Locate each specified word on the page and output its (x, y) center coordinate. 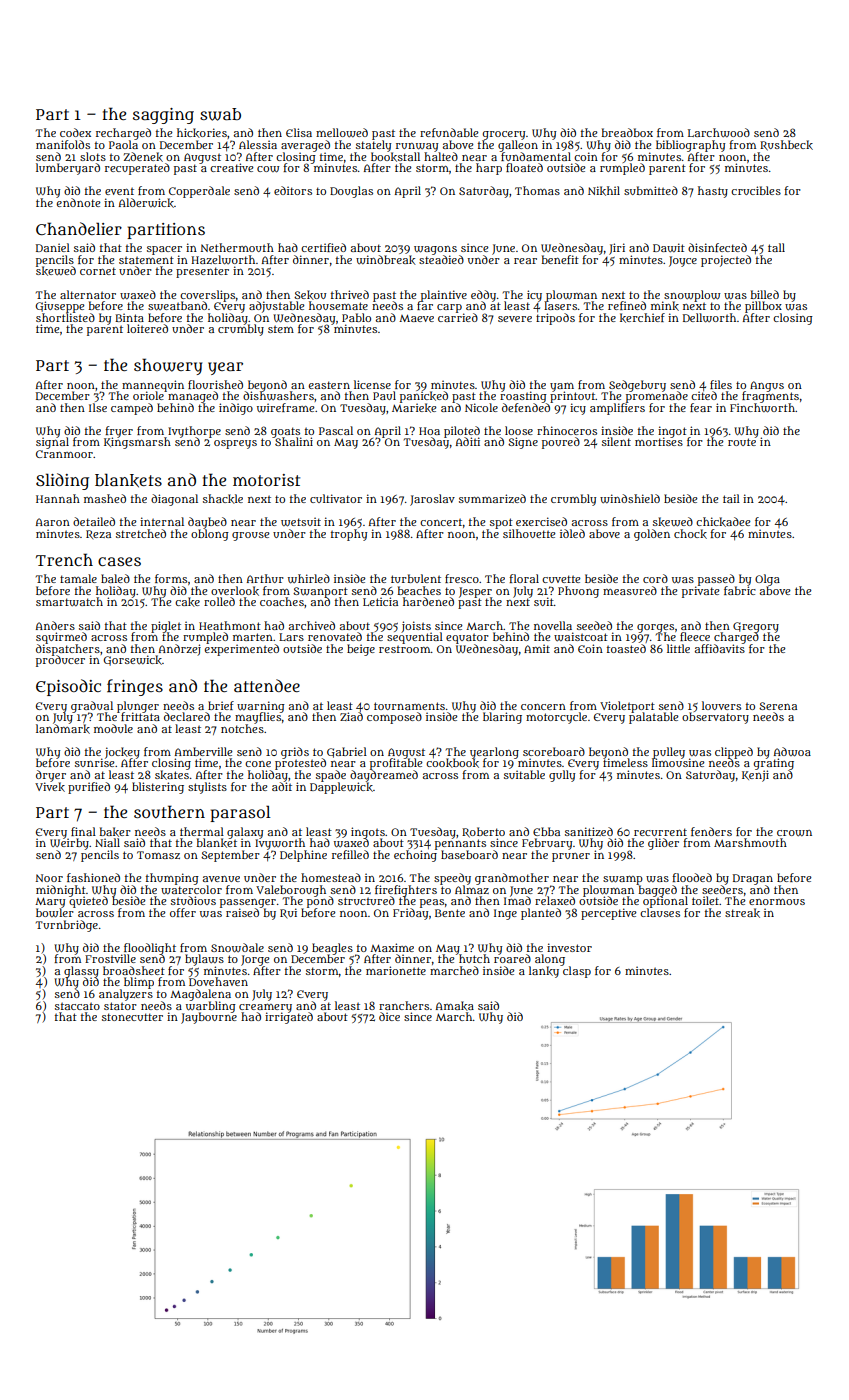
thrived (350, 294)
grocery (504, 135)
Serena (778, 706)
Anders (55, 625)
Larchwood (719, 132)
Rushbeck (786, 145)
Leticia (380, 601)
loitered (147, 328)
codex (75, 132)
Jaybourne (209, 1018)
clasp (577, 972)
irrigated (289, 1018)
